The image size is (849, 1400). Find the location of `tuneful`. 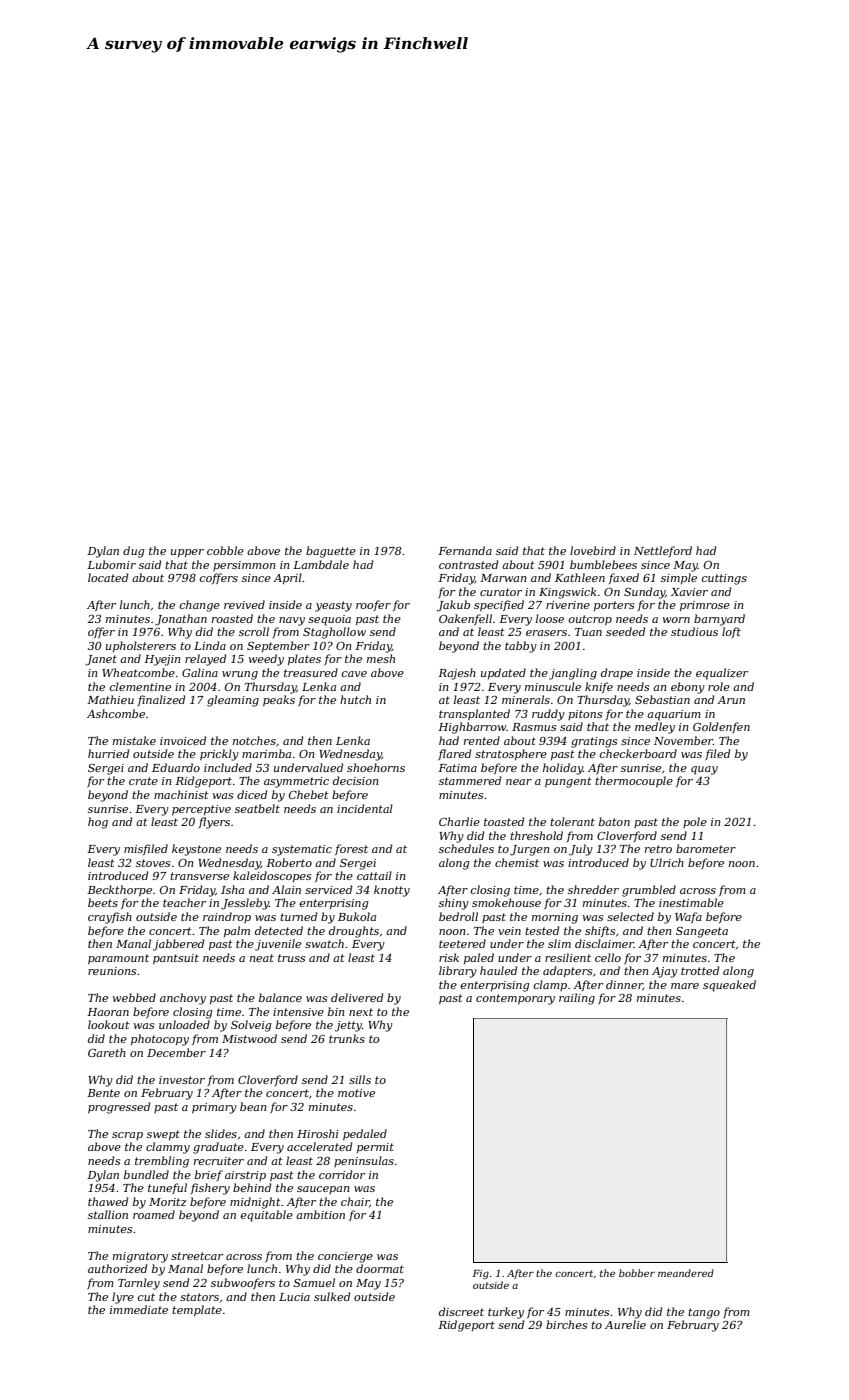

tuneful is located at coordinates (167, 1188).
